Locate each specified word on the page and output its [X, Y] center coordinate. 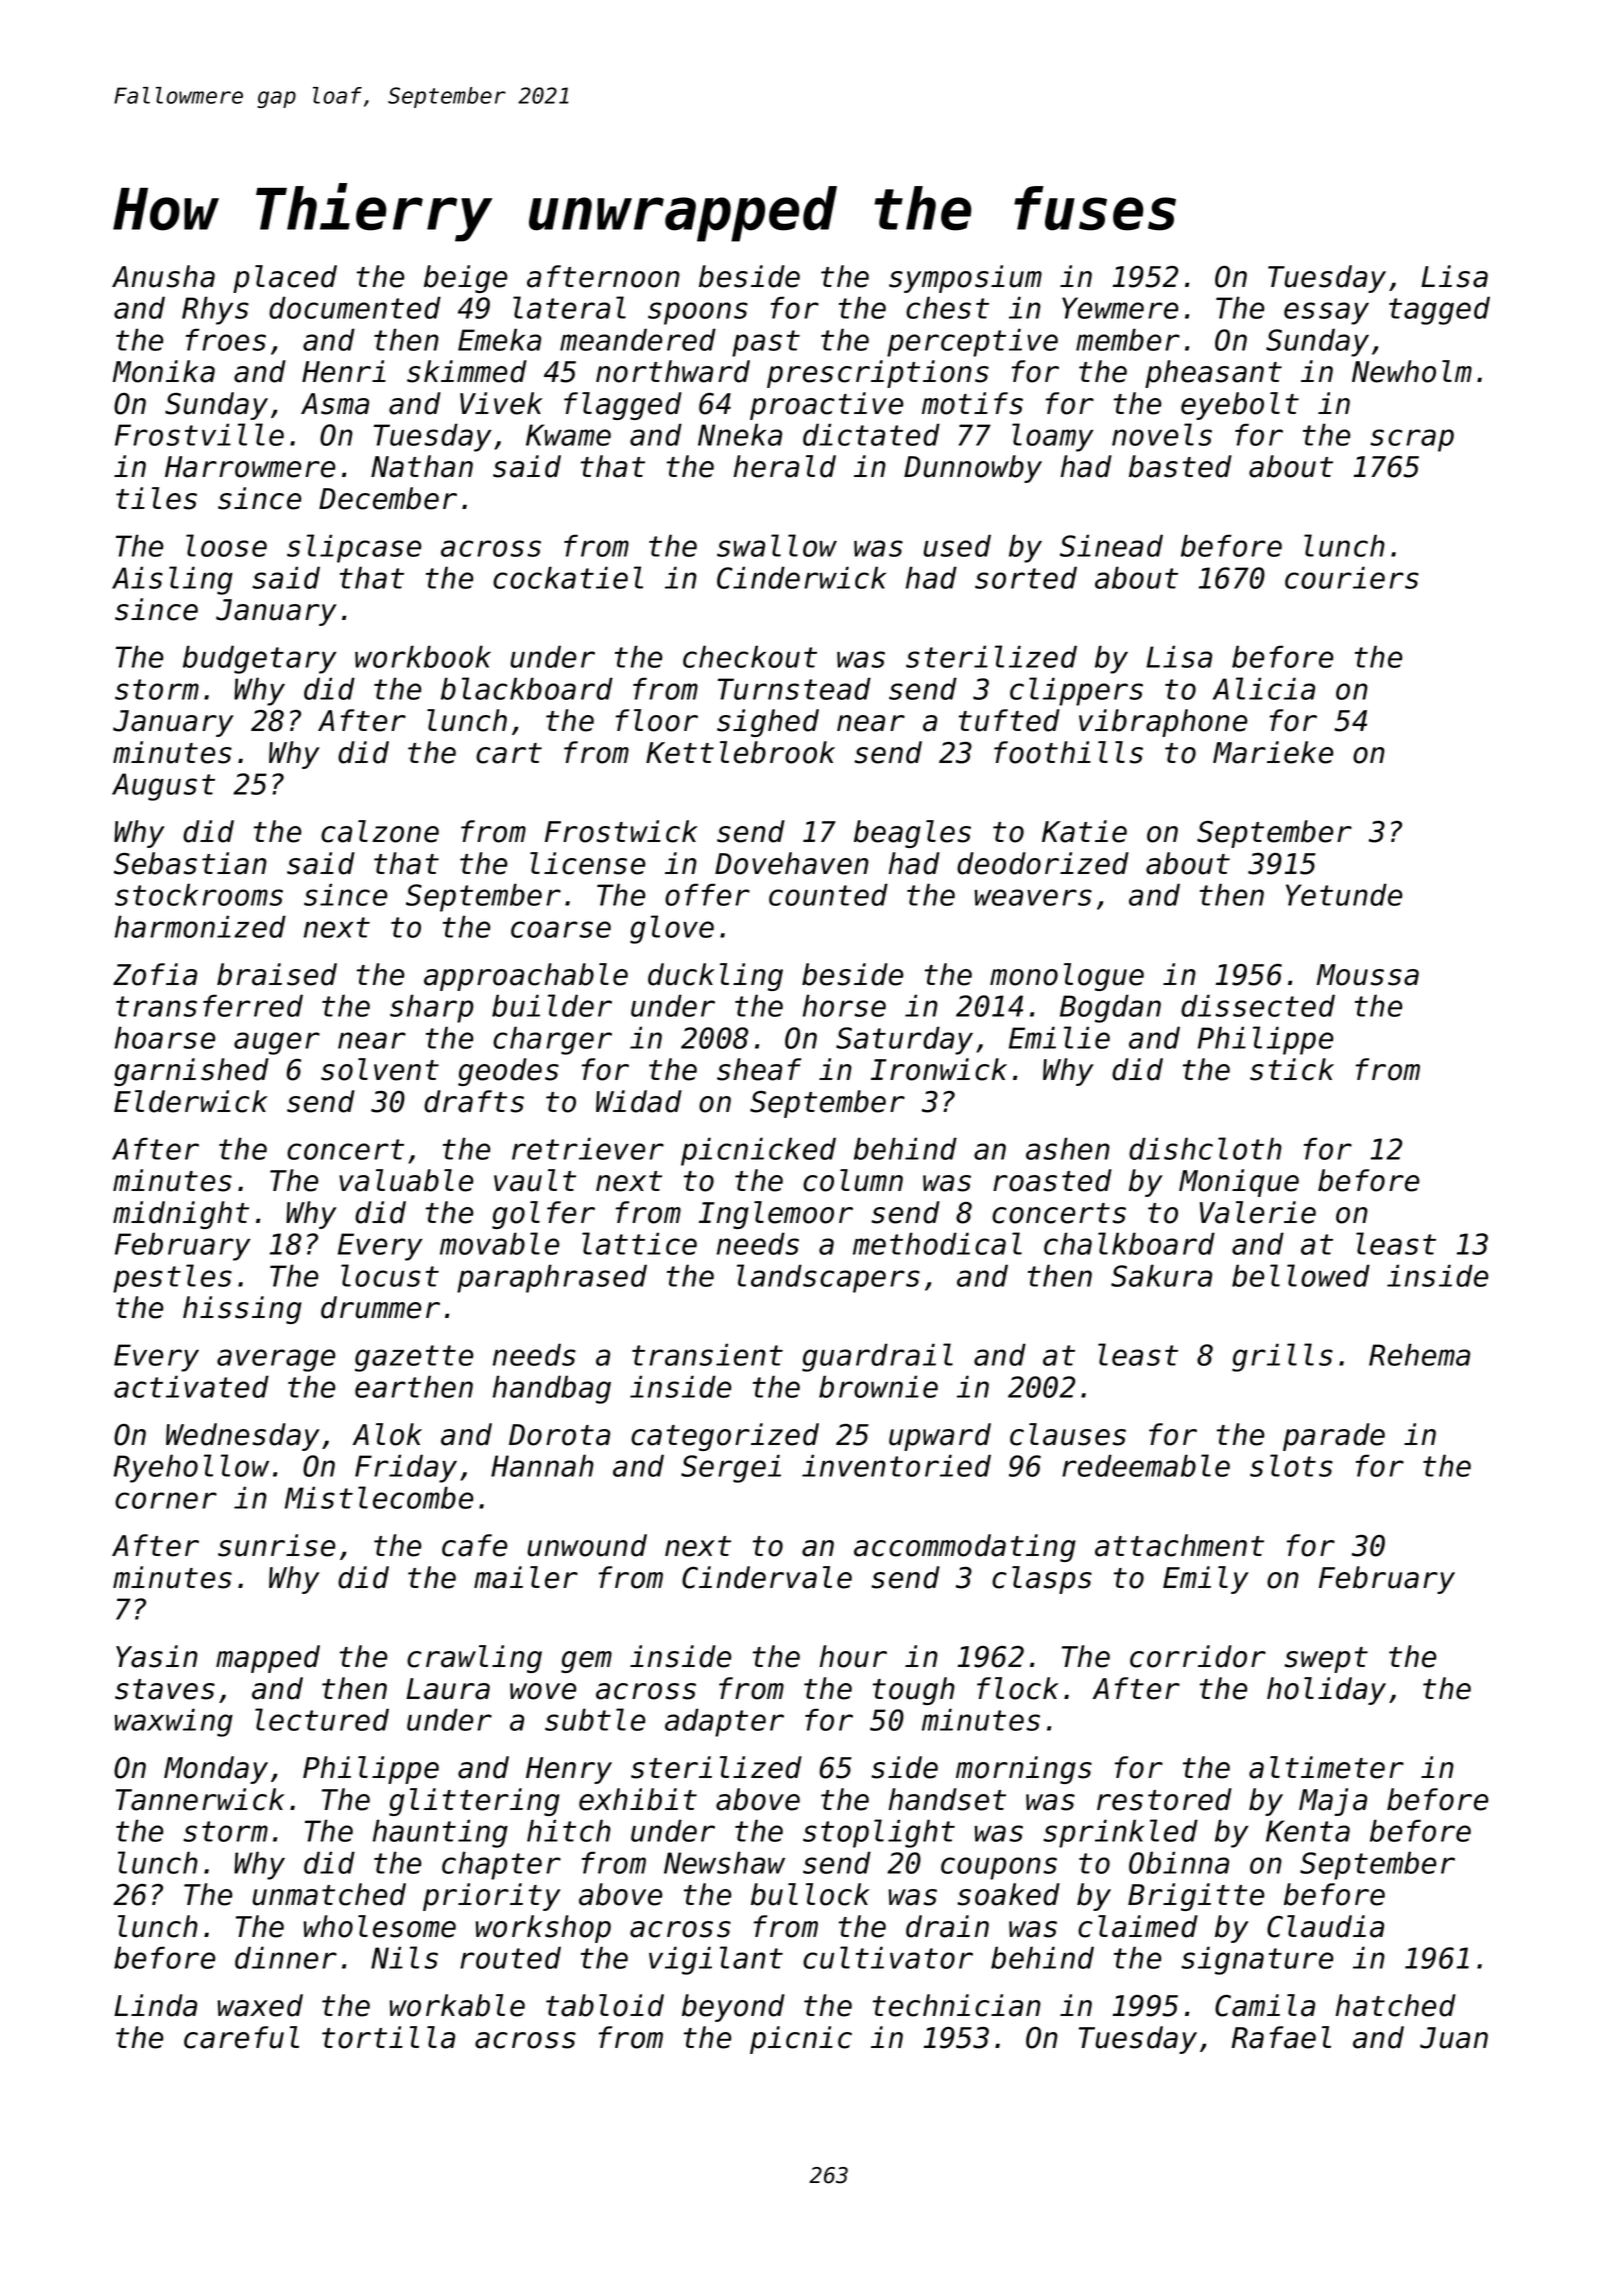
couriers [1352, 577]
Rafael [1281, 2037]
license [587, 863]
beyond [733, 2008]
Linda [155, 2005]
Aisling [172, 580]
